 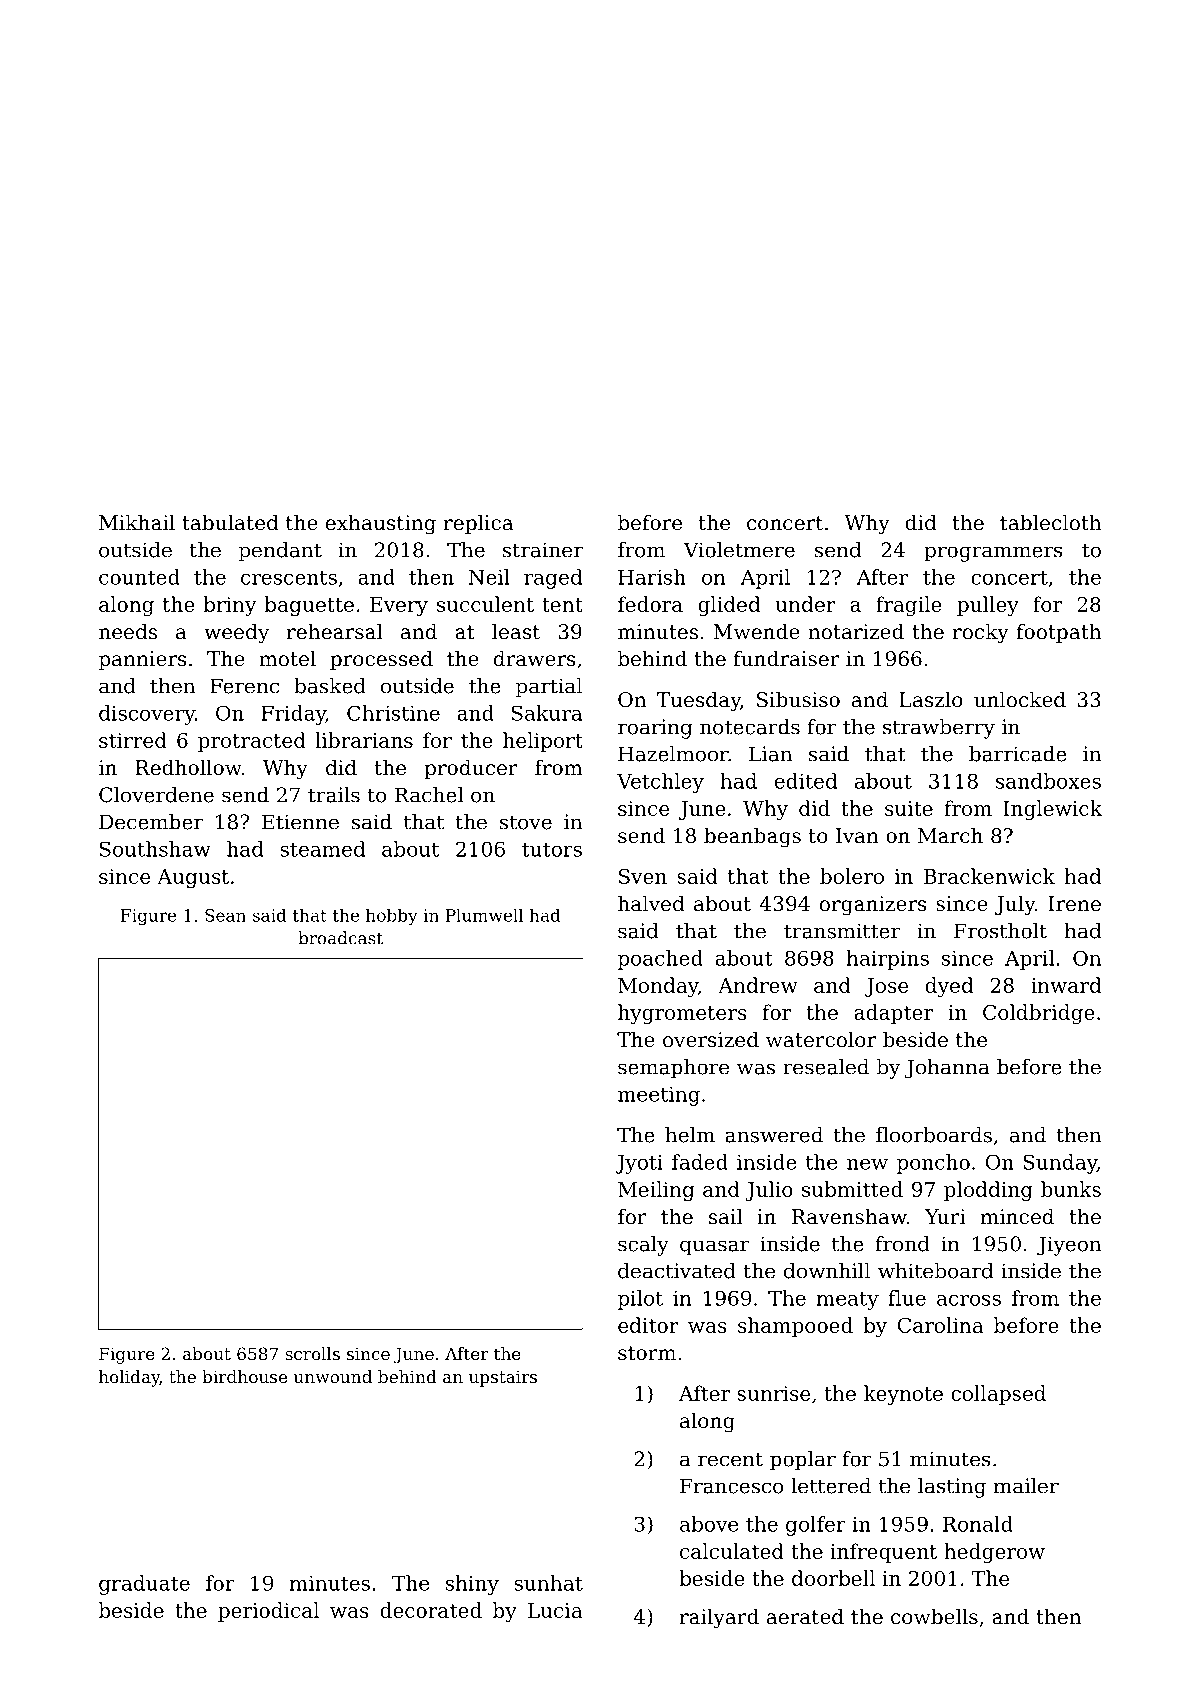 What do you see at coordinates (969, 1300) in the page?
I see `across` at bounding box center [969, 1300].
